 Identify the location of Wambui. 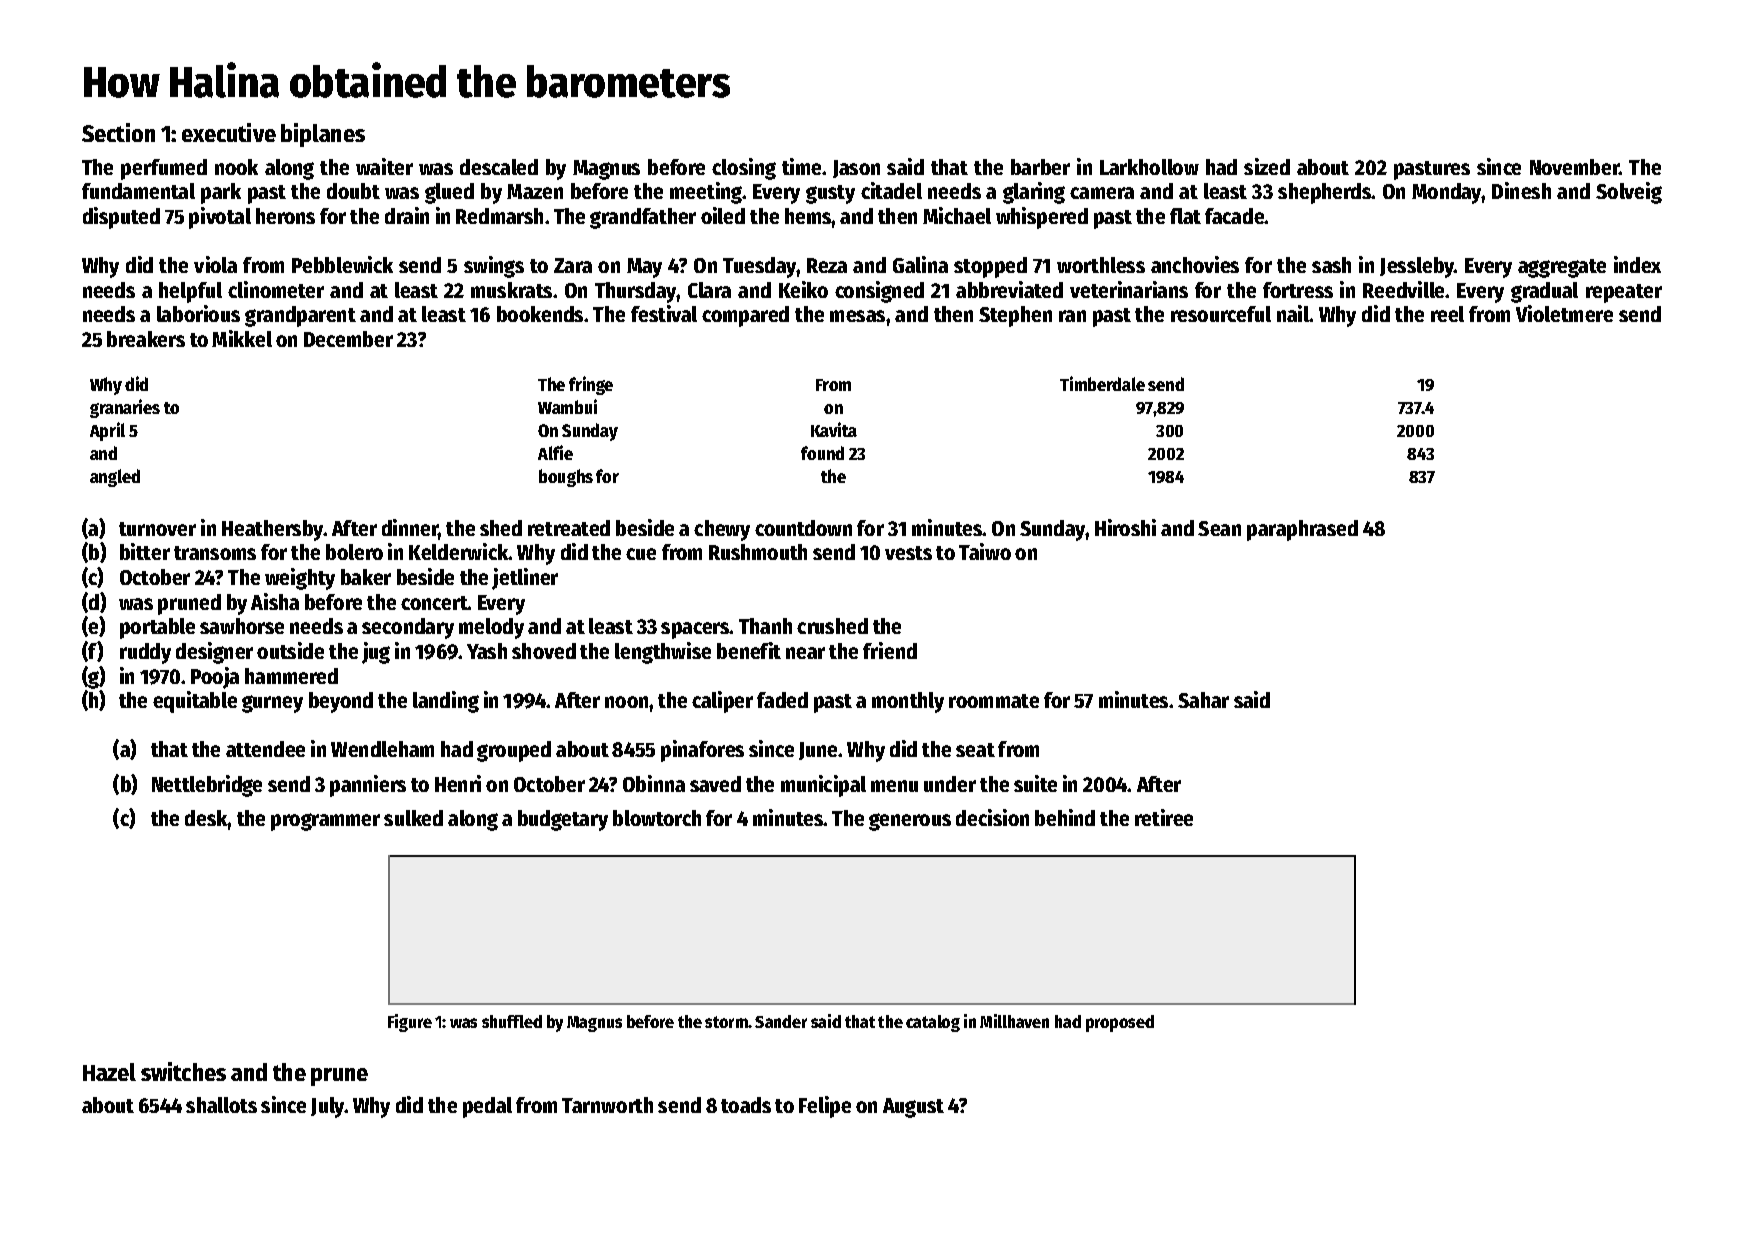
(567, 406).
